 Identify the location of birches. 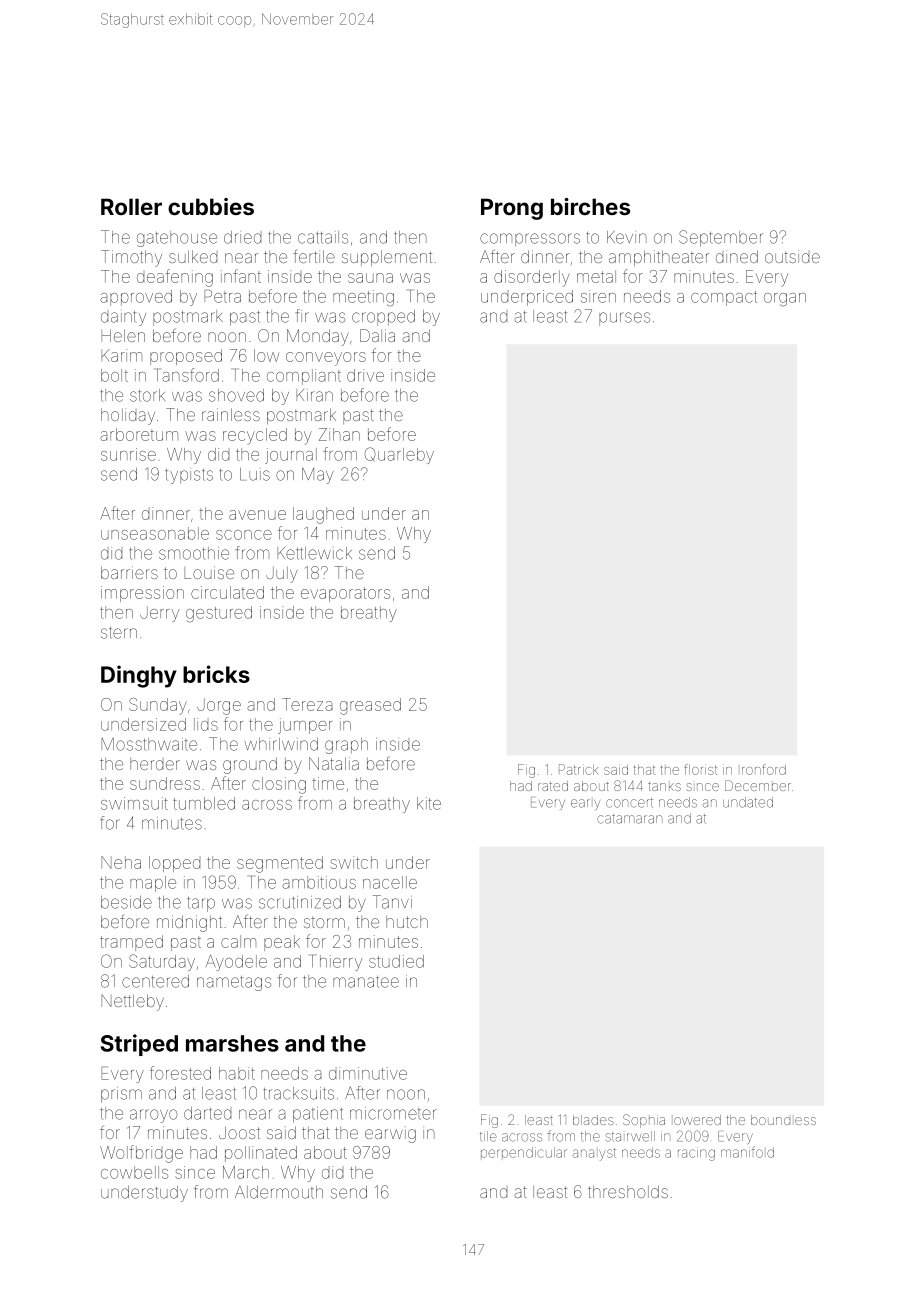
(590, 206).
